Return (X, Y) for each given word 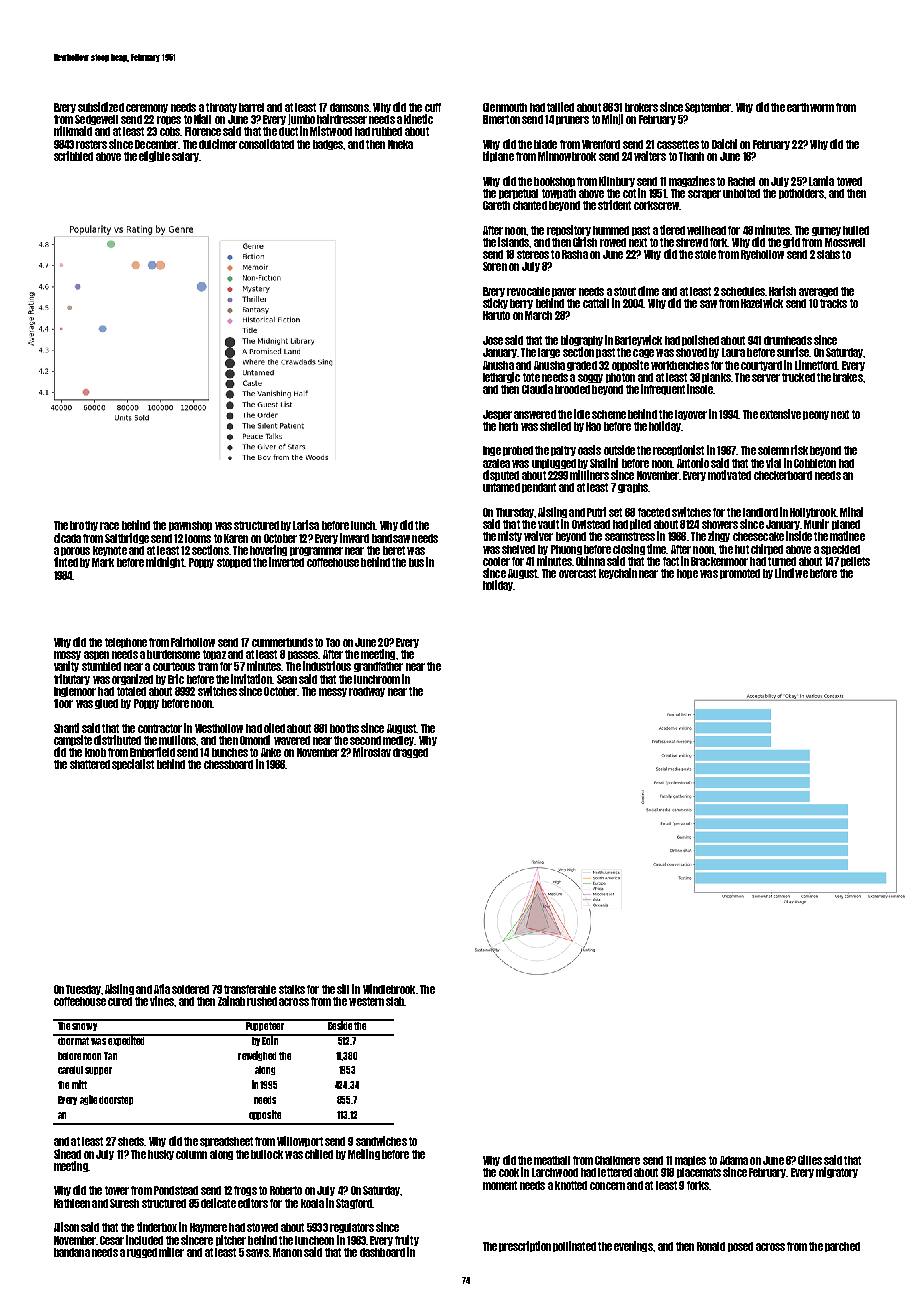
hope (687, 574)
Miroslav (372, 752)
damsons (349, 107)
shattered (90, 764)
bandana (72, 1252)
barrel (251, 107)
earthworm (810, 107)
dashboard (382, 1252)
